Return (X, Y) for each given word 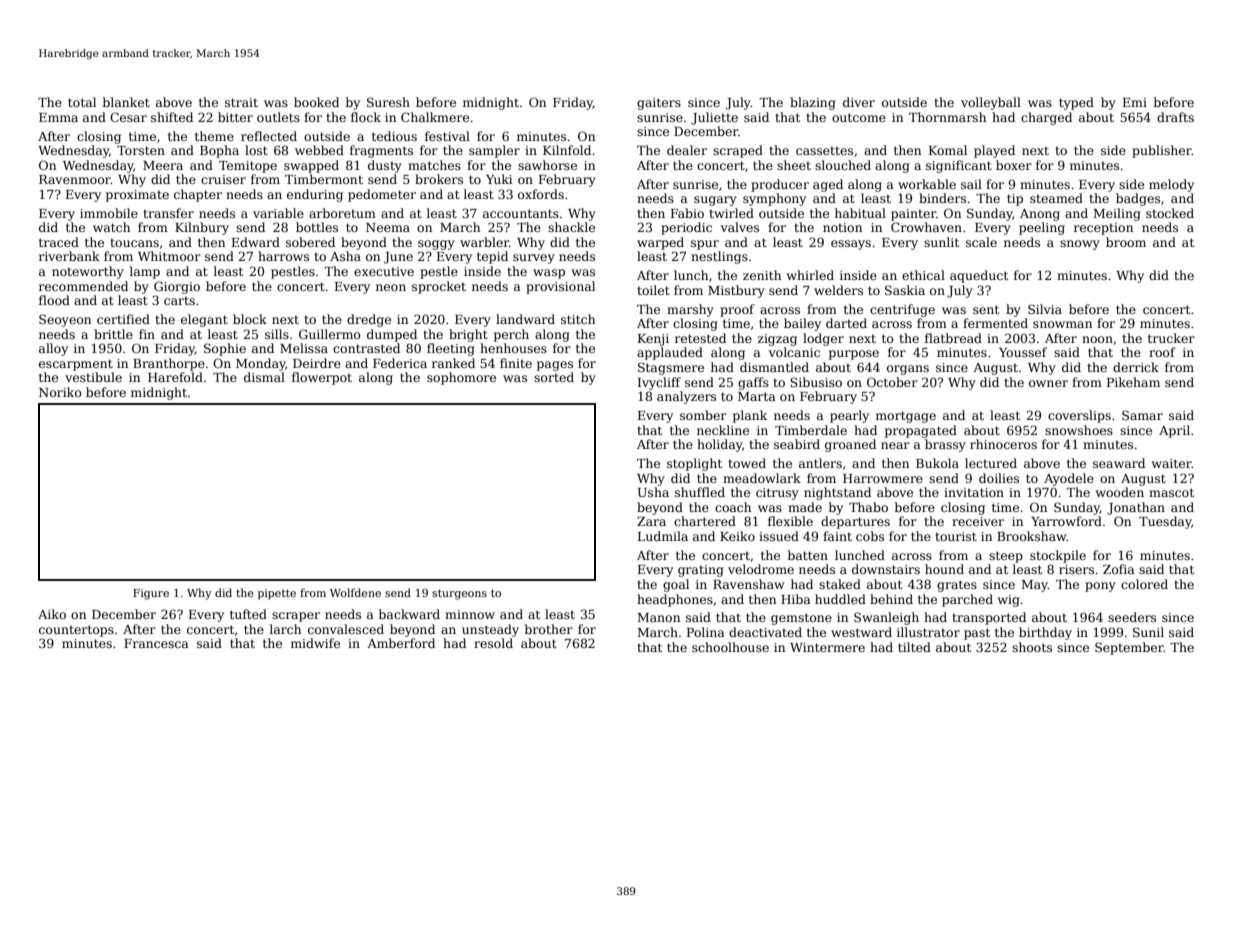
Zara (651, 521)
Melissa (304, 348)
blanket (126, 102)
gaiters (659, 104)
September (1129, 648)
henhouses (513, 348)
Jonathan (1136, 508)
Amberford (401, 643)
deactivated (765, 632)
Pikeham (1133, 382)
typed (1076, 103)
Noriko (60, 392)
